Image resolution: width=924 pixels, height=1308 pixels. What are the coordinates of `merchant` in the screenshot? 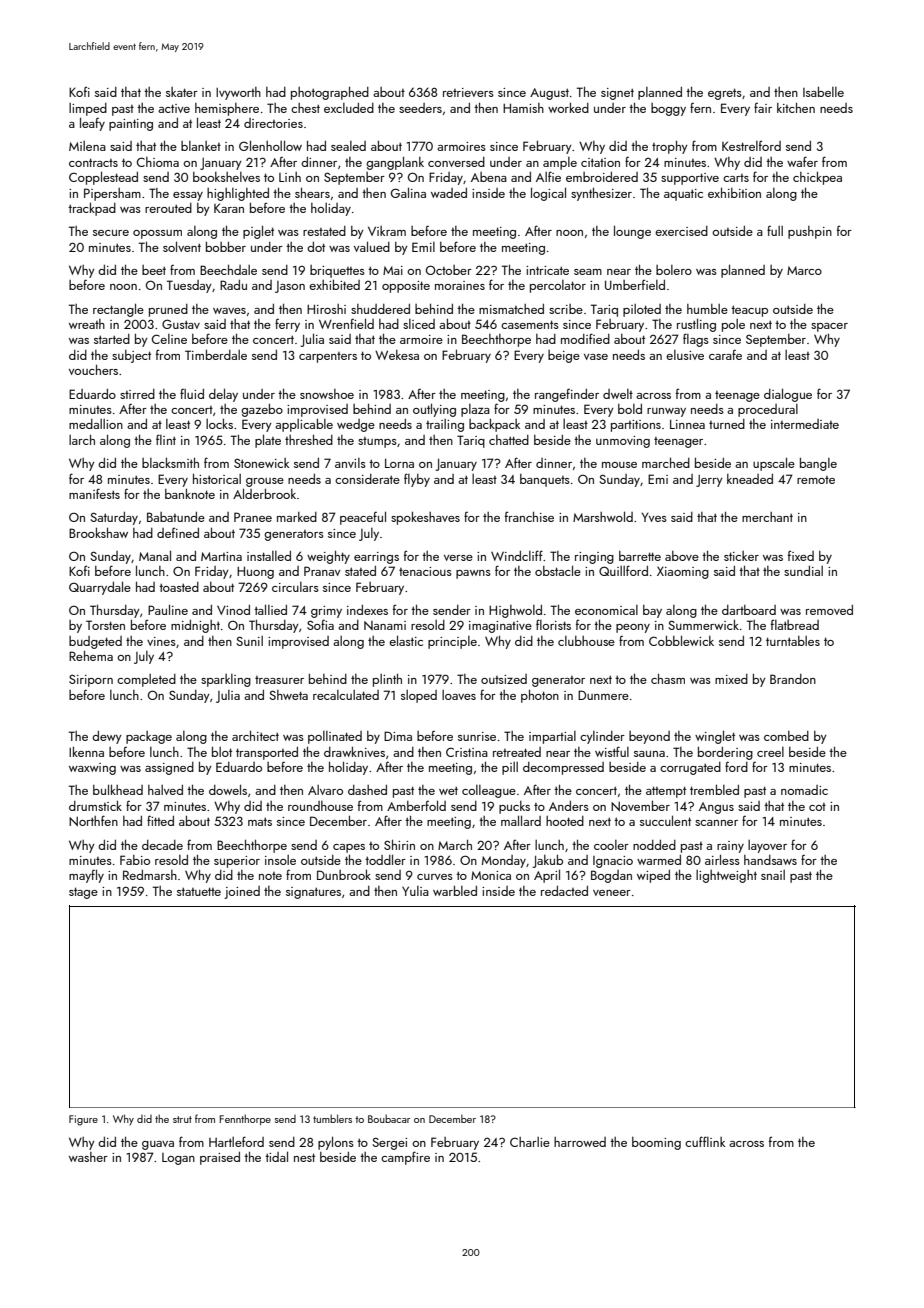 It's located at (767, 517).
